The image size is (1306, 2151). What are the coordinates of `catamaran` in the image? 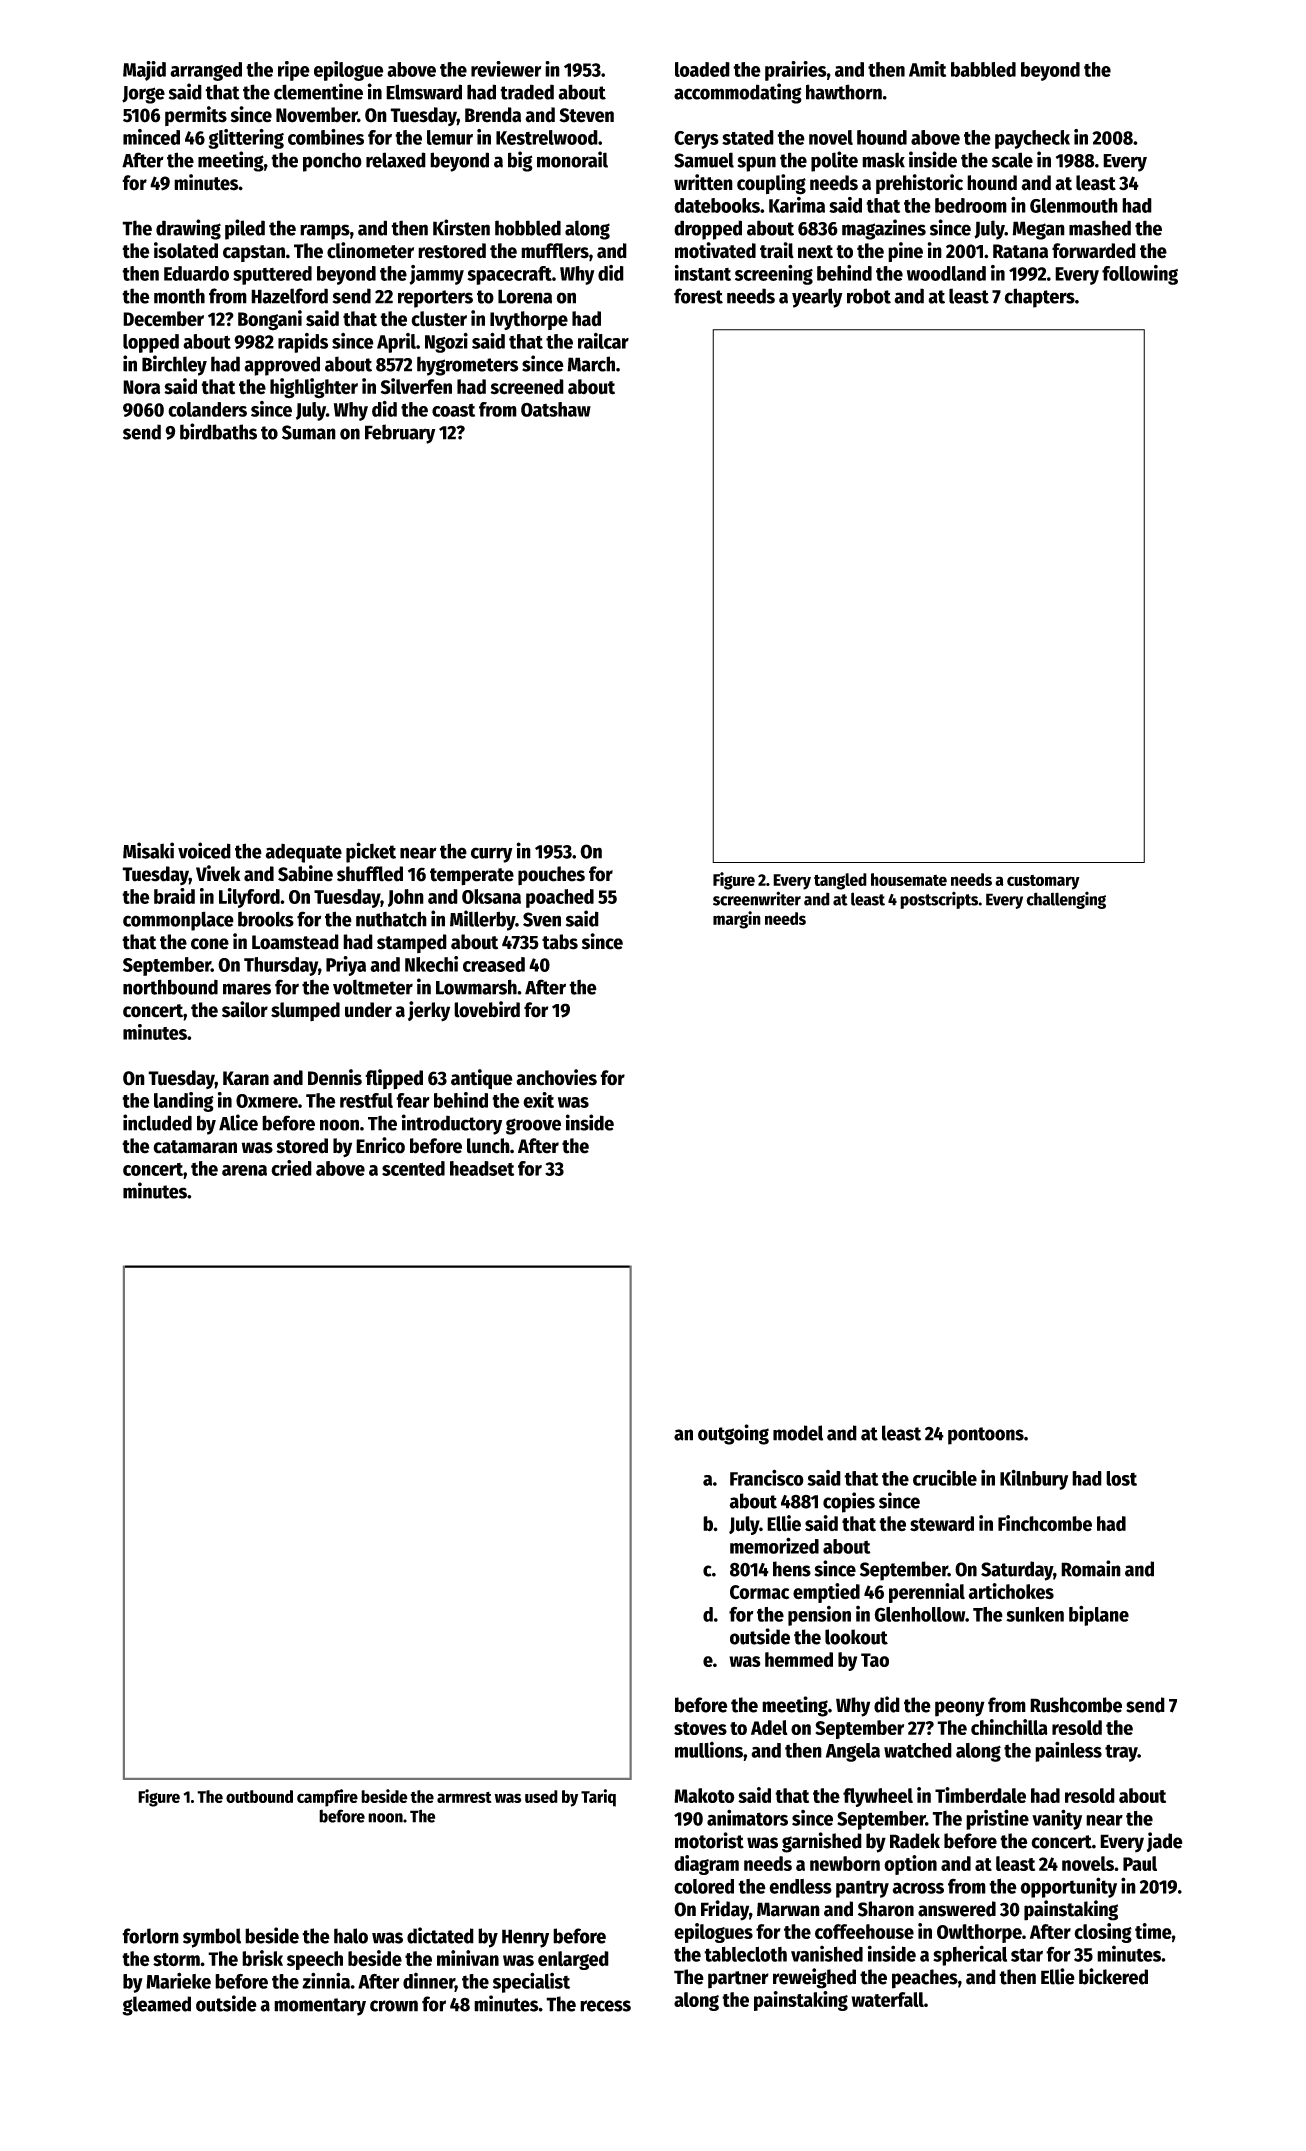 It's located at (195, 1147).
